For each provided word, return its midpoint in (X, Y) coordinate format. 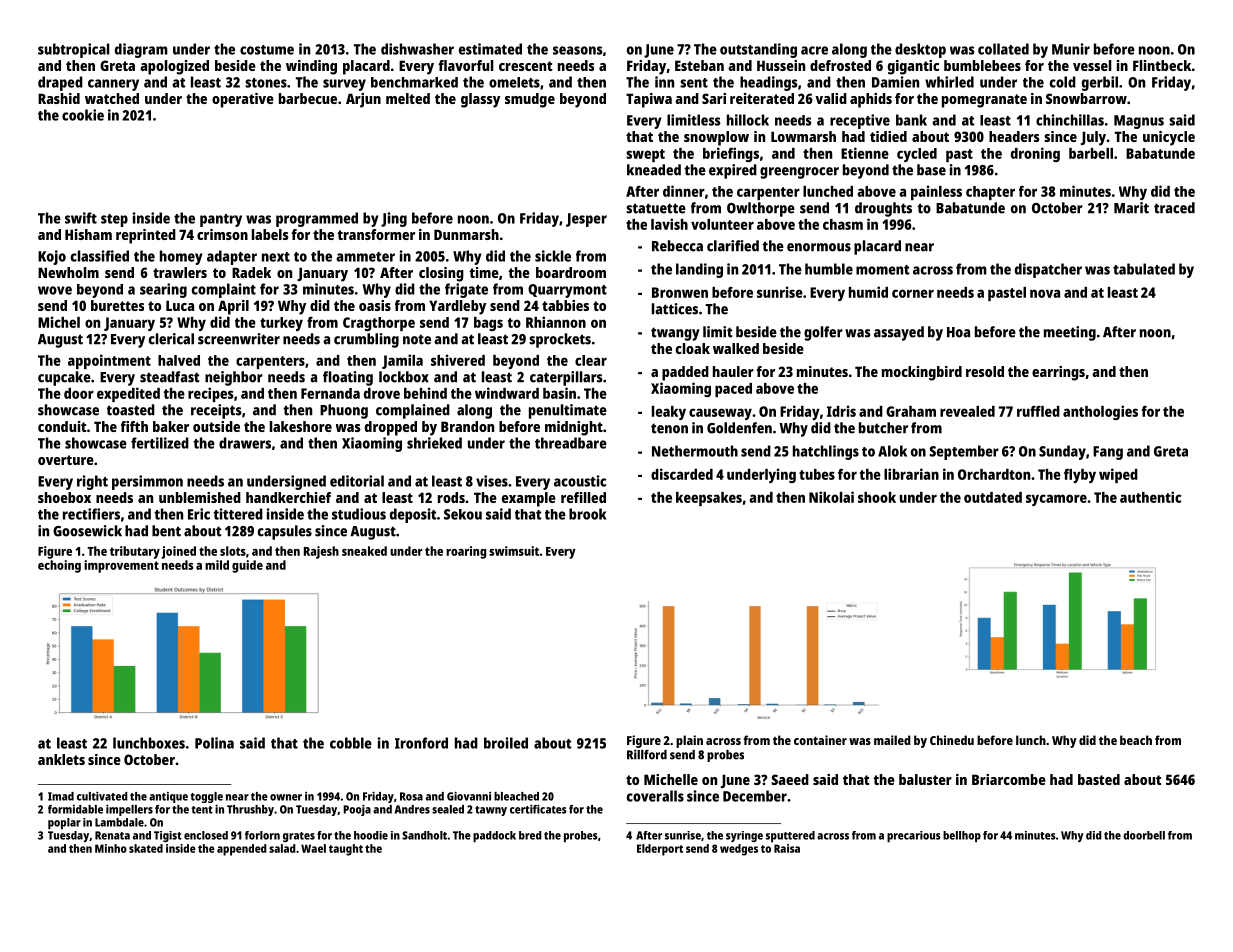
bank (911, 120)
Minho (111, 848)
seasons (577, 50)
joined (178, 552)
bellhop (962, 836)
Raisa (787, 848)
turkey (281, 324)
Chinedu (952, 740)
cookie (83, 115)
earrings (1058, 373)
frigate (466, 290)
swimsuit (514, 551)
